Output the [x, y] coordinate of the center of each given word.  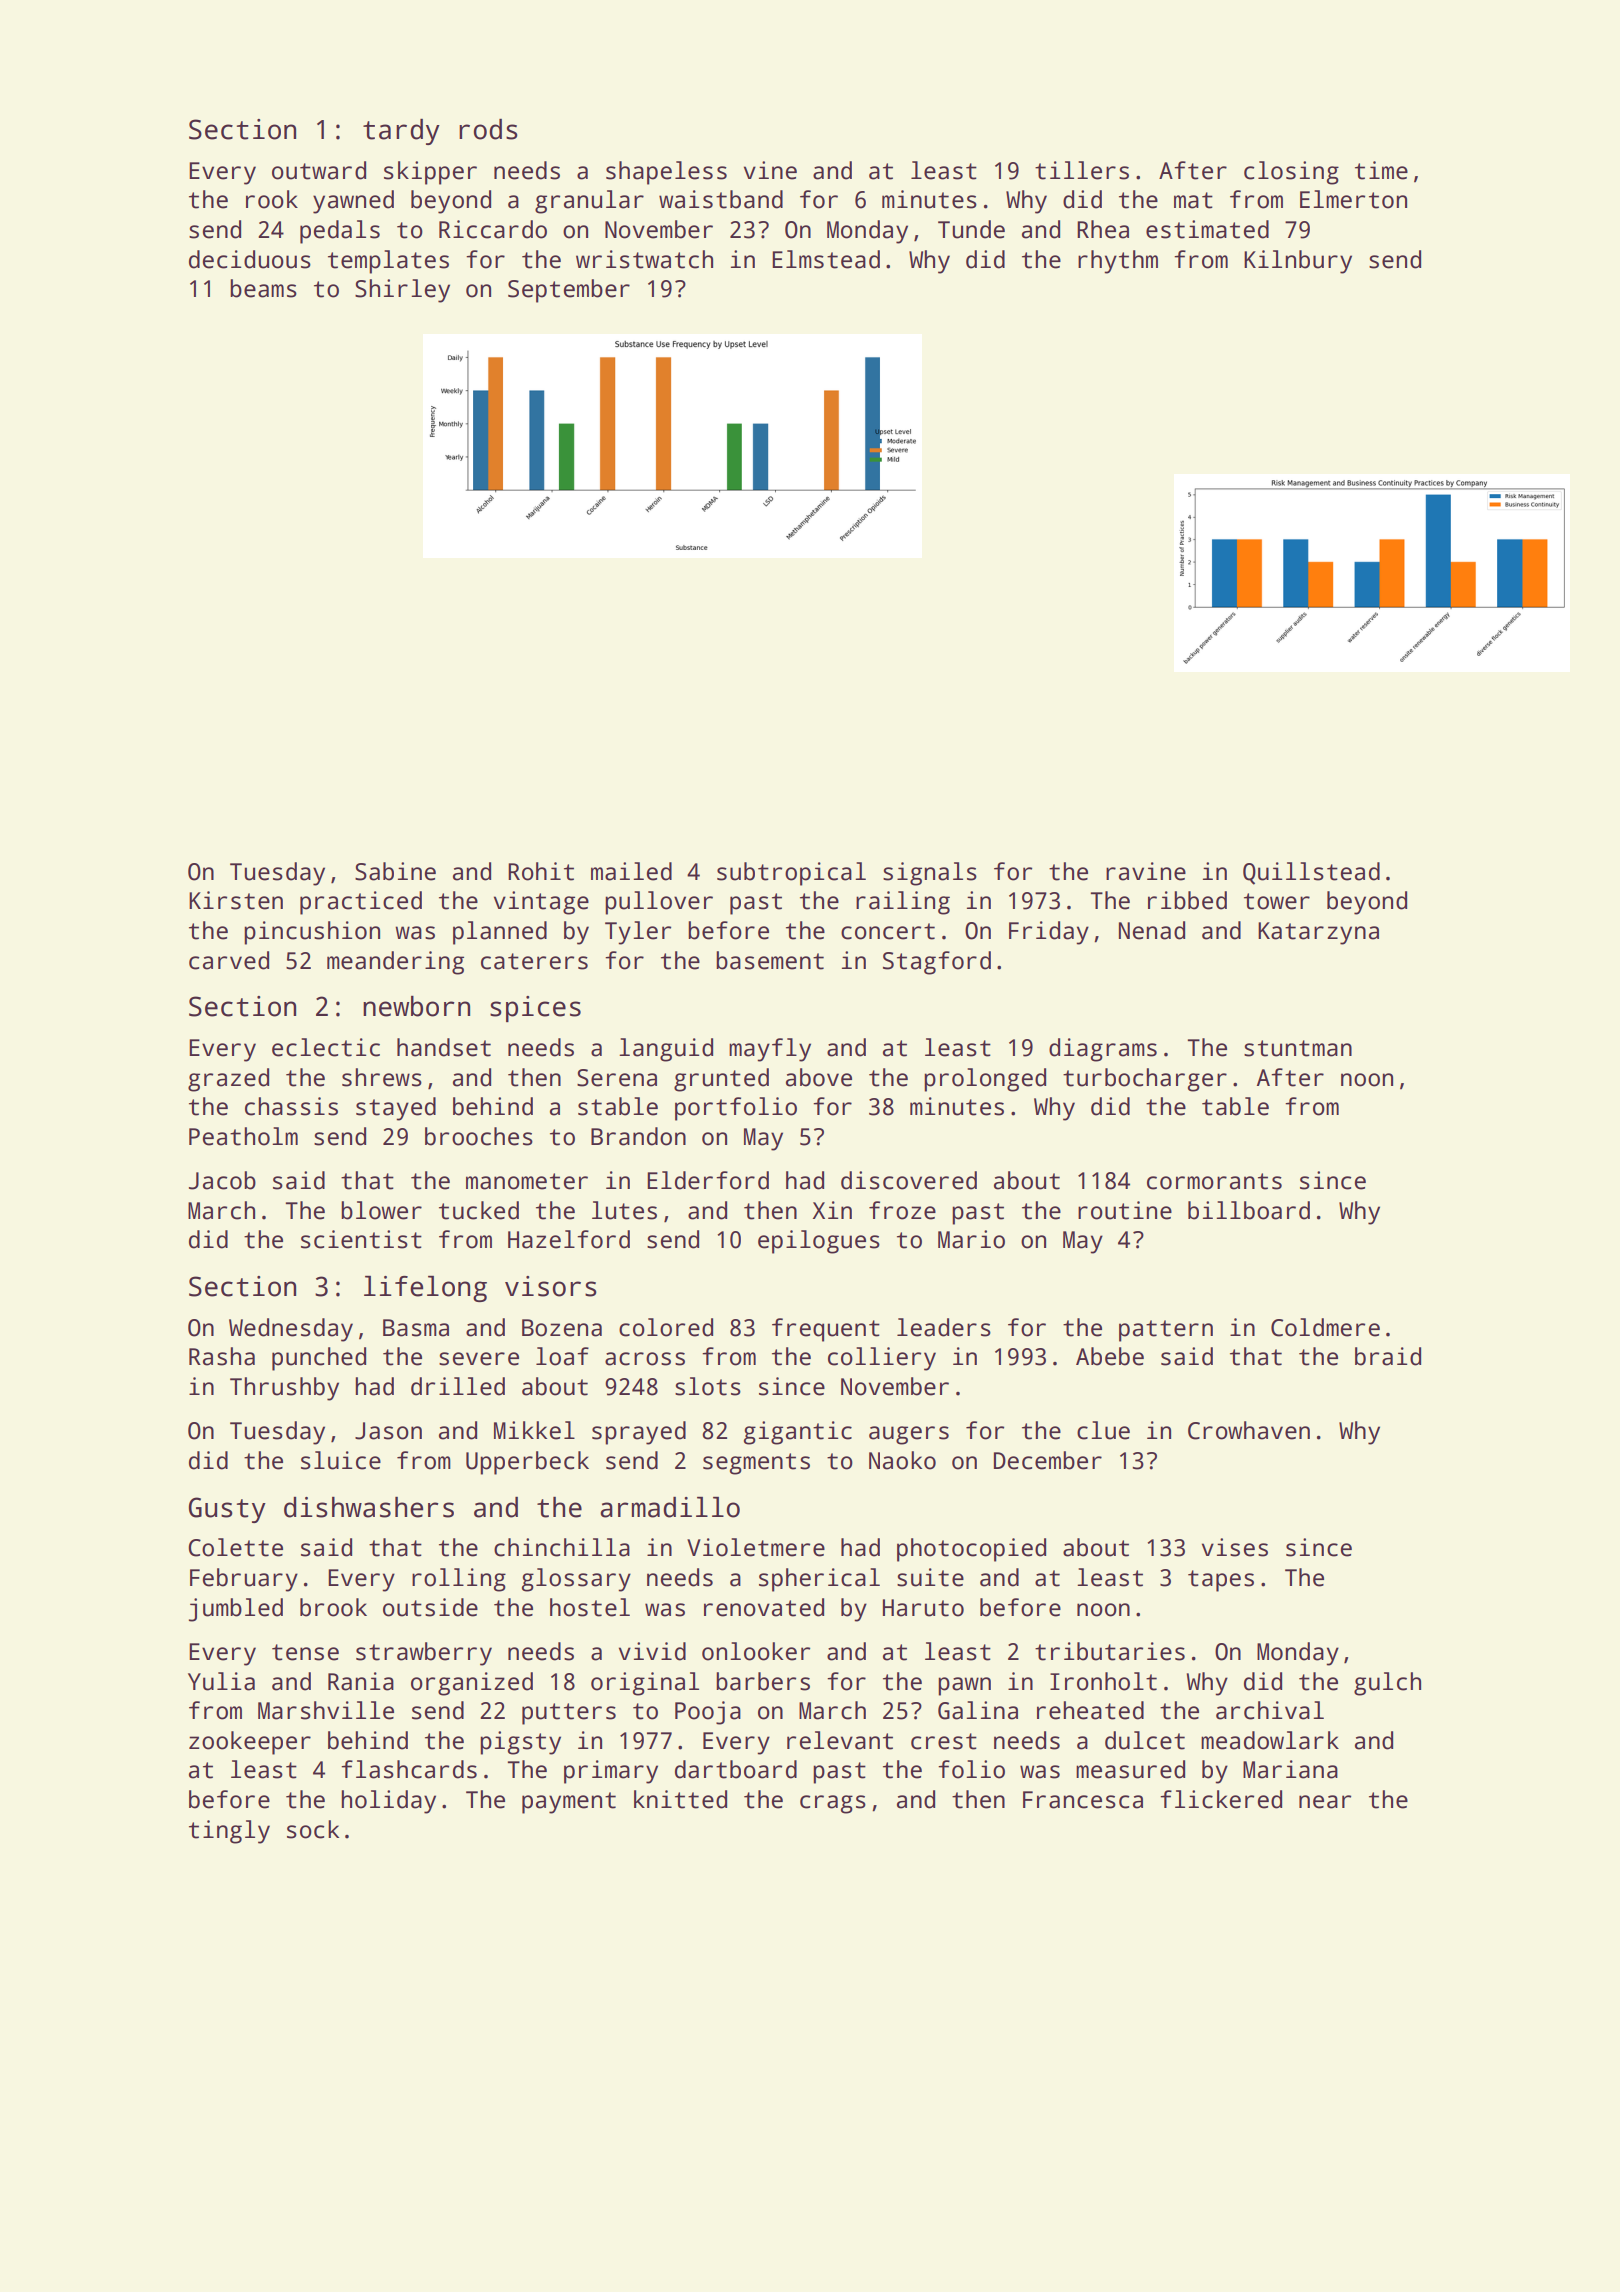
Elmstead [826, 259]
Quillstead [1311, 873]
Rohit [541, 871]
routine [1125, 1210]
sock [313, 1829]
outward [319, 170]
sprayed [639, 1433]
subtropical [791, 874]
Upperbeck [527, 1463]
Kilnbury [1298, 262]
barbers [763, 1681]
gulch [1387, 1684]
